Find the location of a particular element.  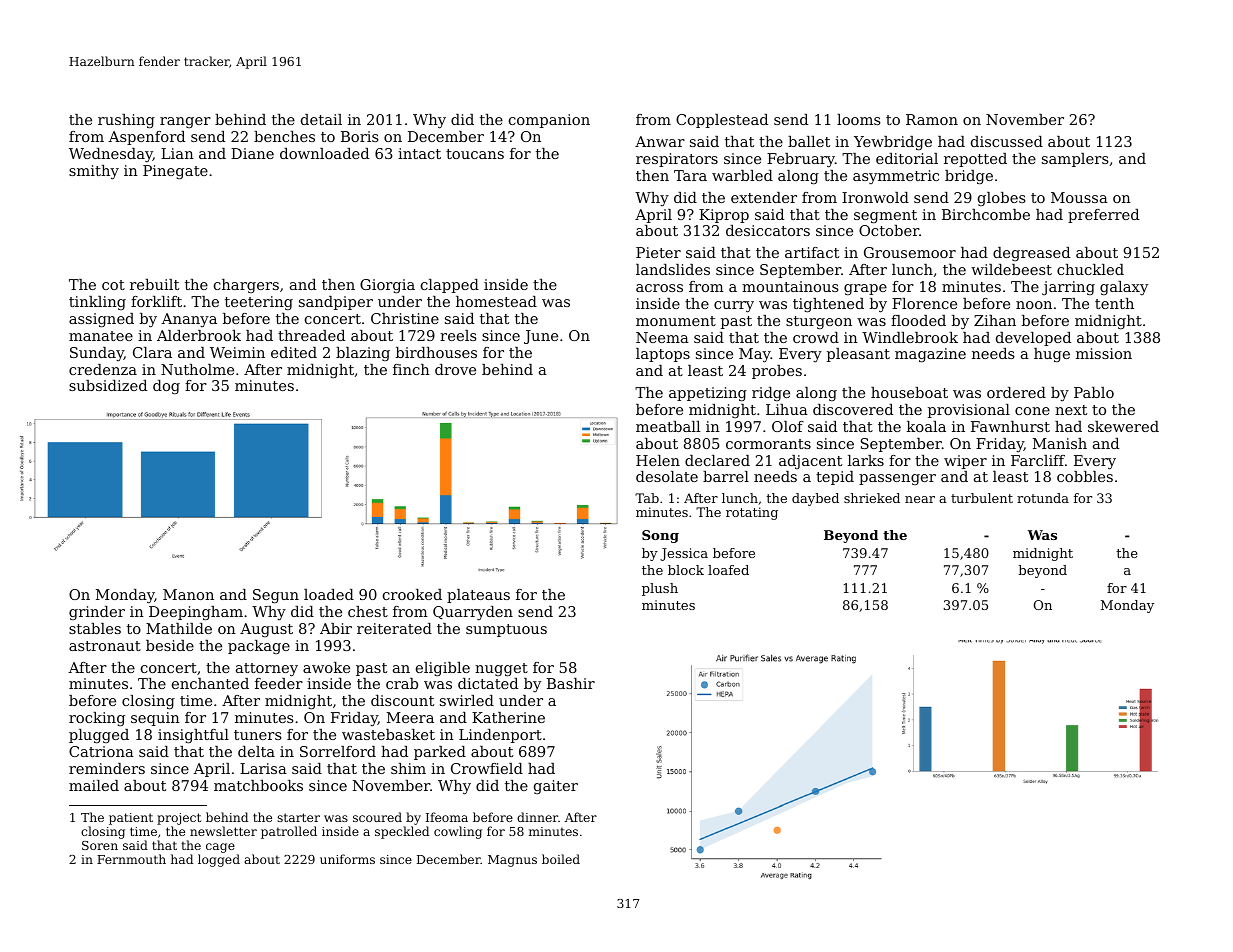

enchanted is located at coordinates (210, 683).
